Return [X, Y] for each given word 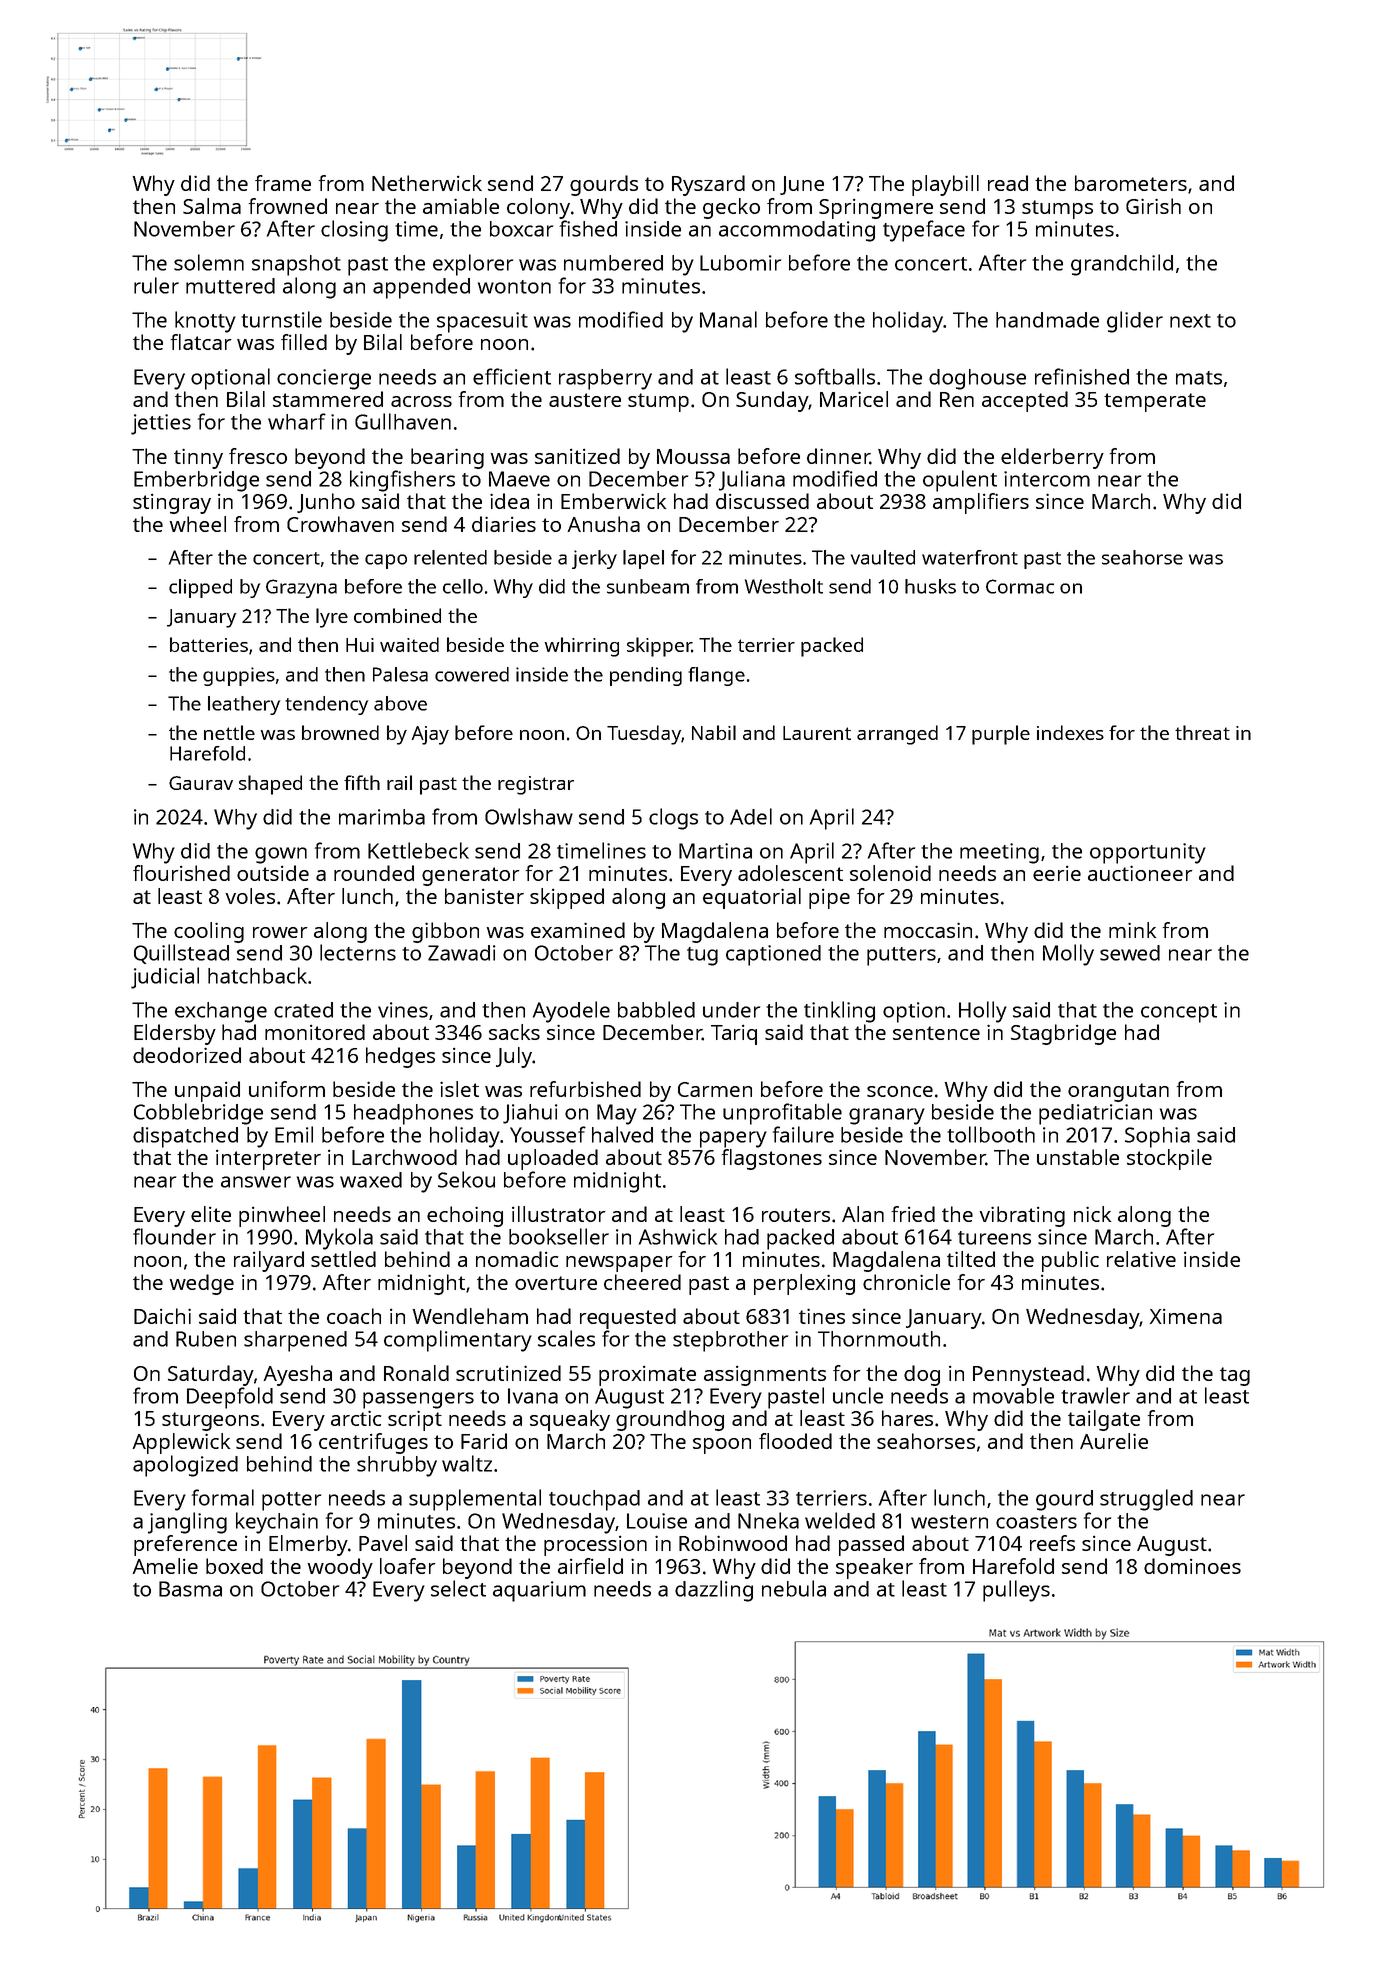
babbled [656, 1009]
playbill [945, 185]
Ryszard [708, 185]
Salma [212, 206]
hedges [400, 1057]
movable [1013, 1395]
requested [628, 1318]
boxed [234, 1566]
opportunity [1148, 853]
